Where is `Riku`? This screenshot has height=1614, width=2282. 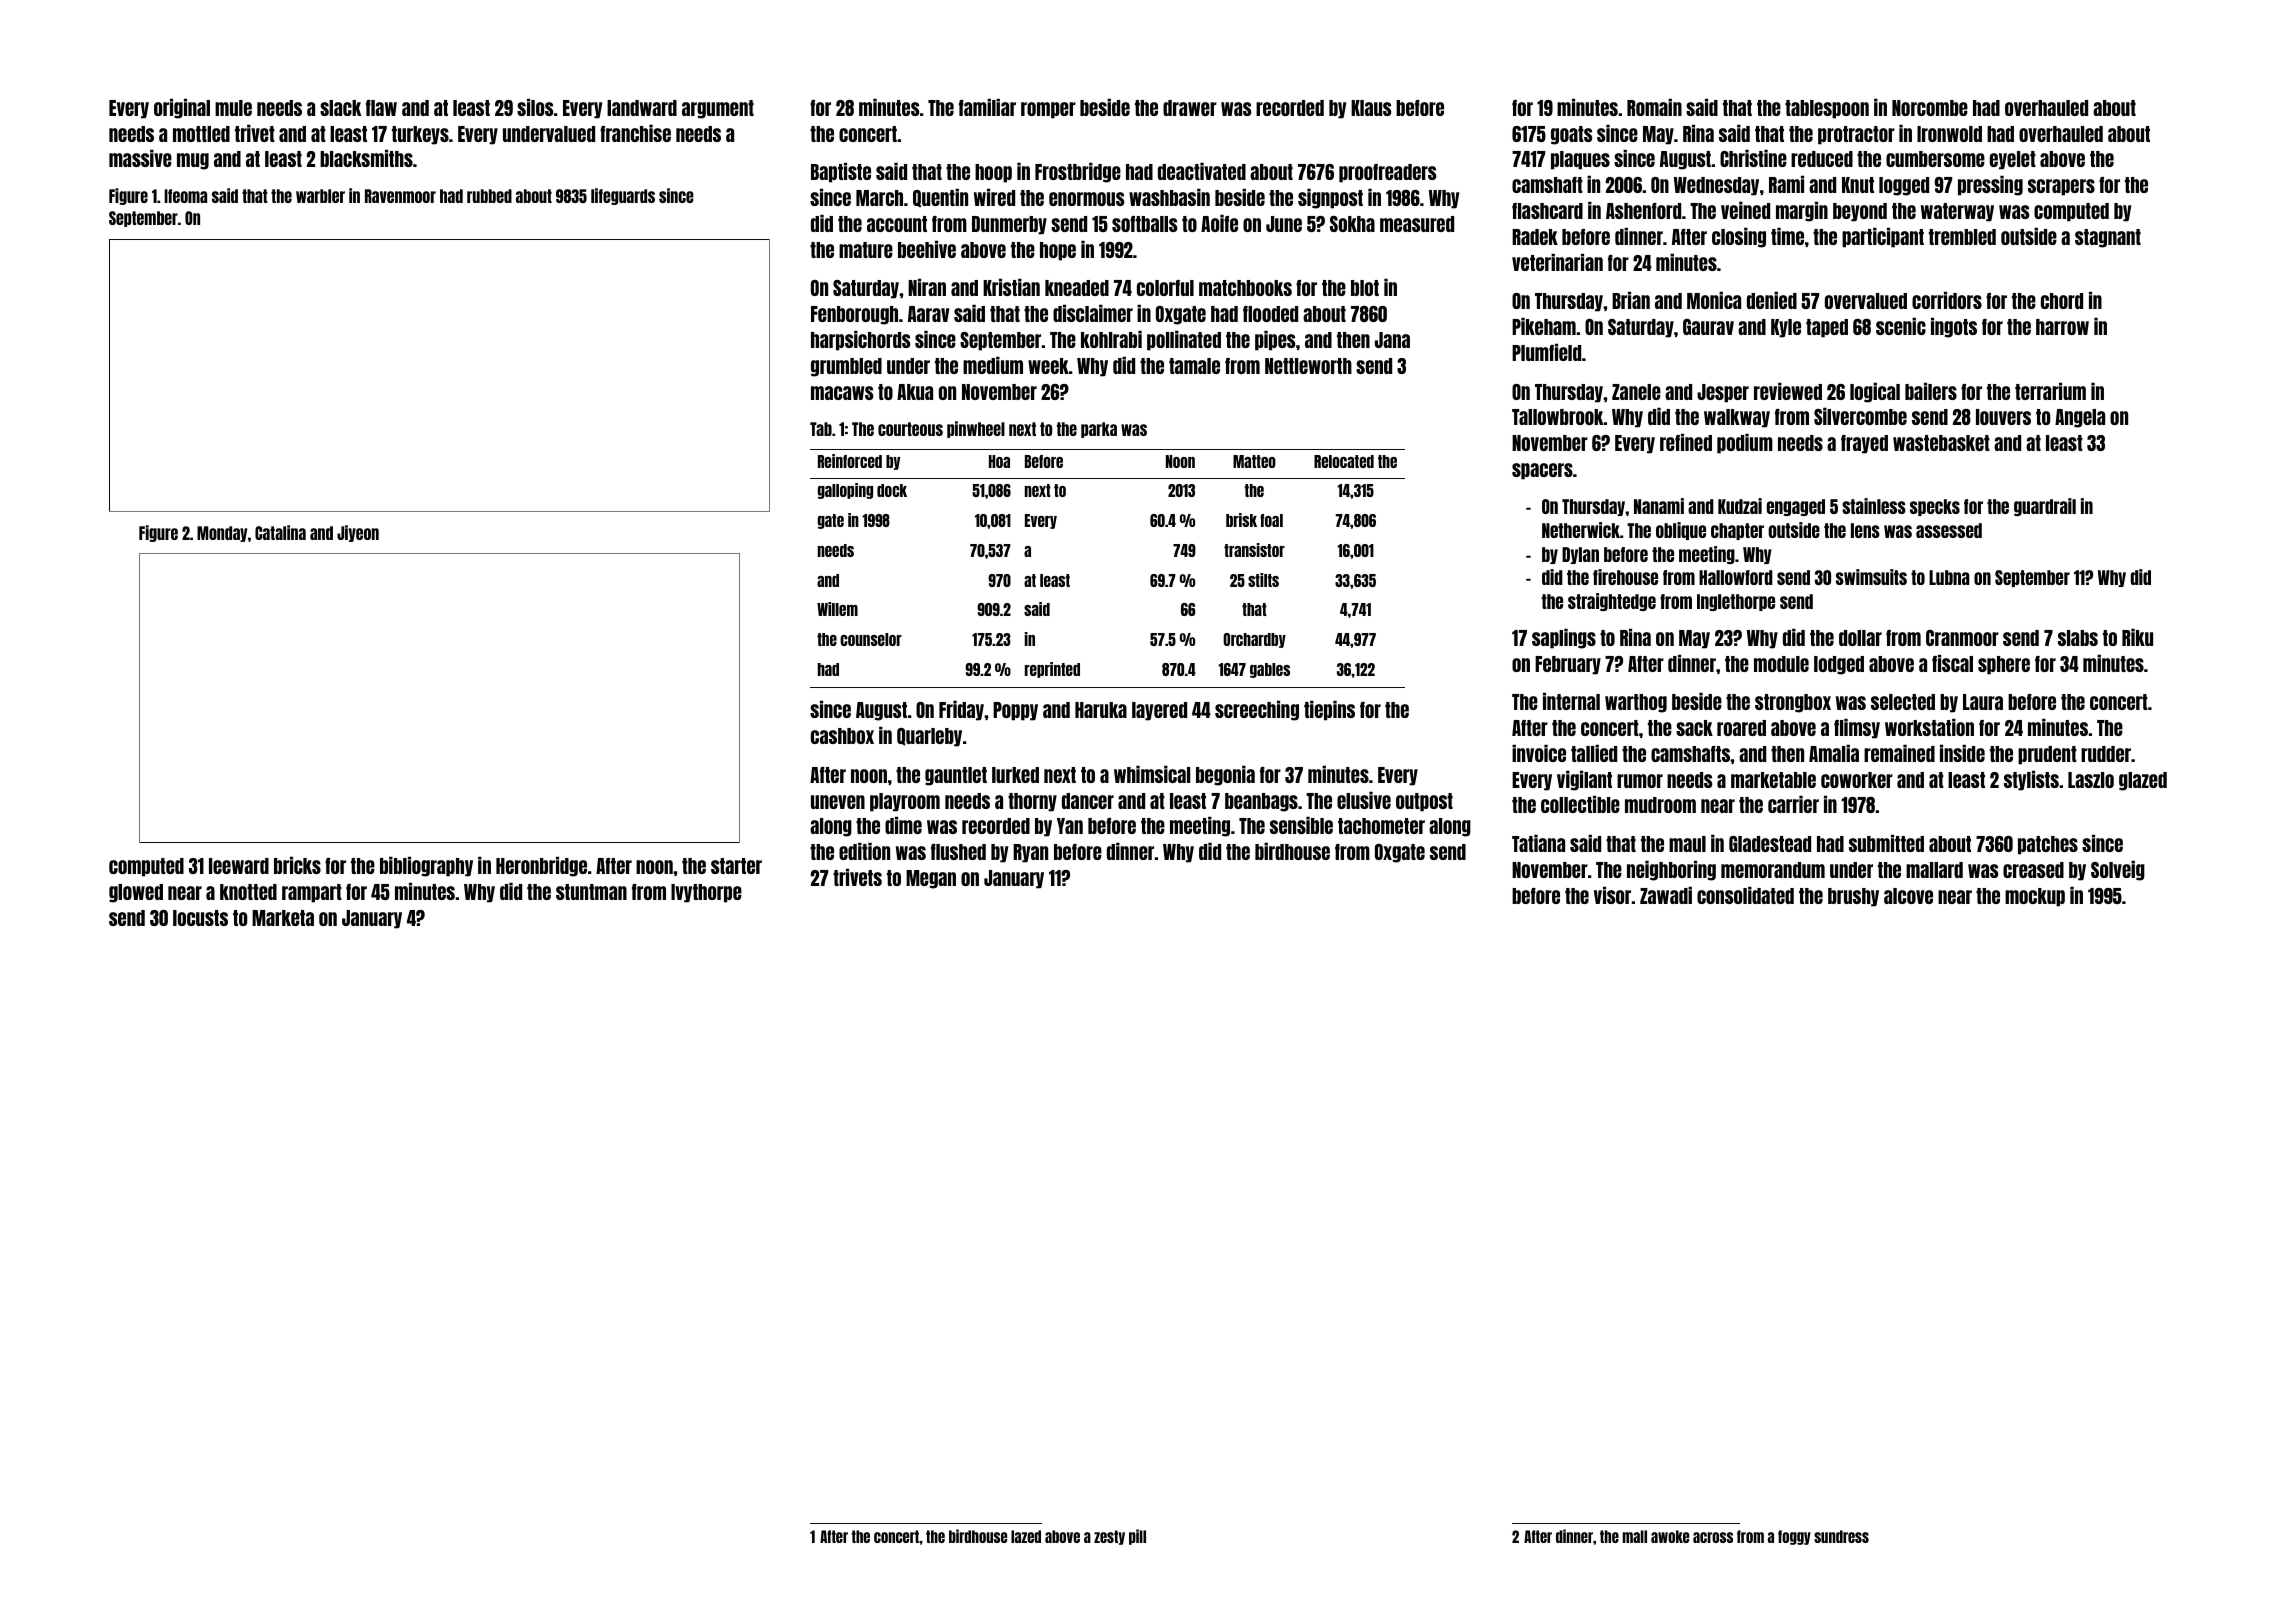 Riku is located at coordinates (2137, 637).
